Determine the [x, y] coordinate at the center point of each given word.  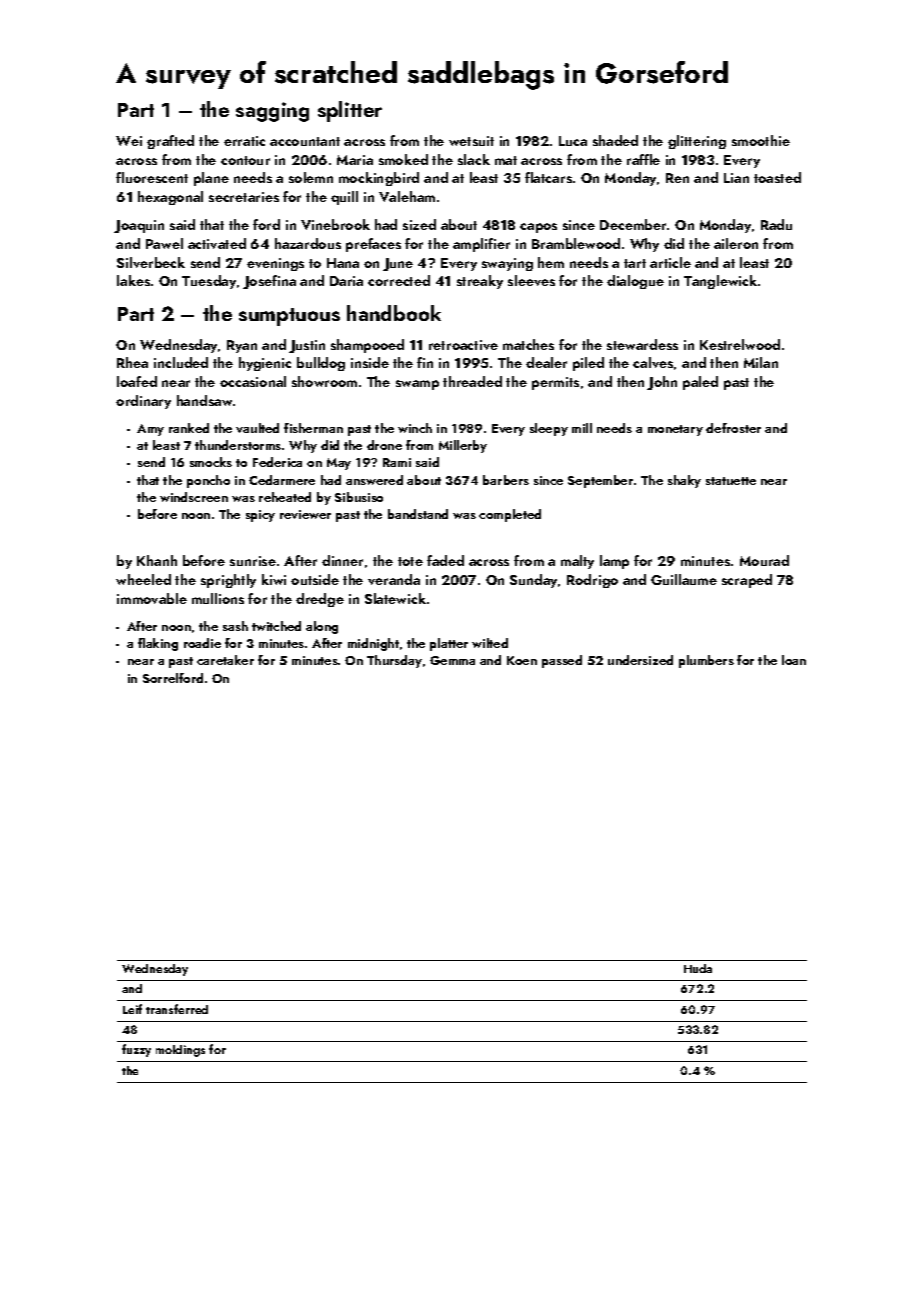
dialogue [635, 282]
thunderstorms [238, 445]
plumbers [706, 661]
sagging [272, 112]
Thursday [394, 661]
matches [528, 344]
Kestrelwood [740, 344]
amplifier [481, 245]
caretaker [225, 660]
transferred [177, 1009]
